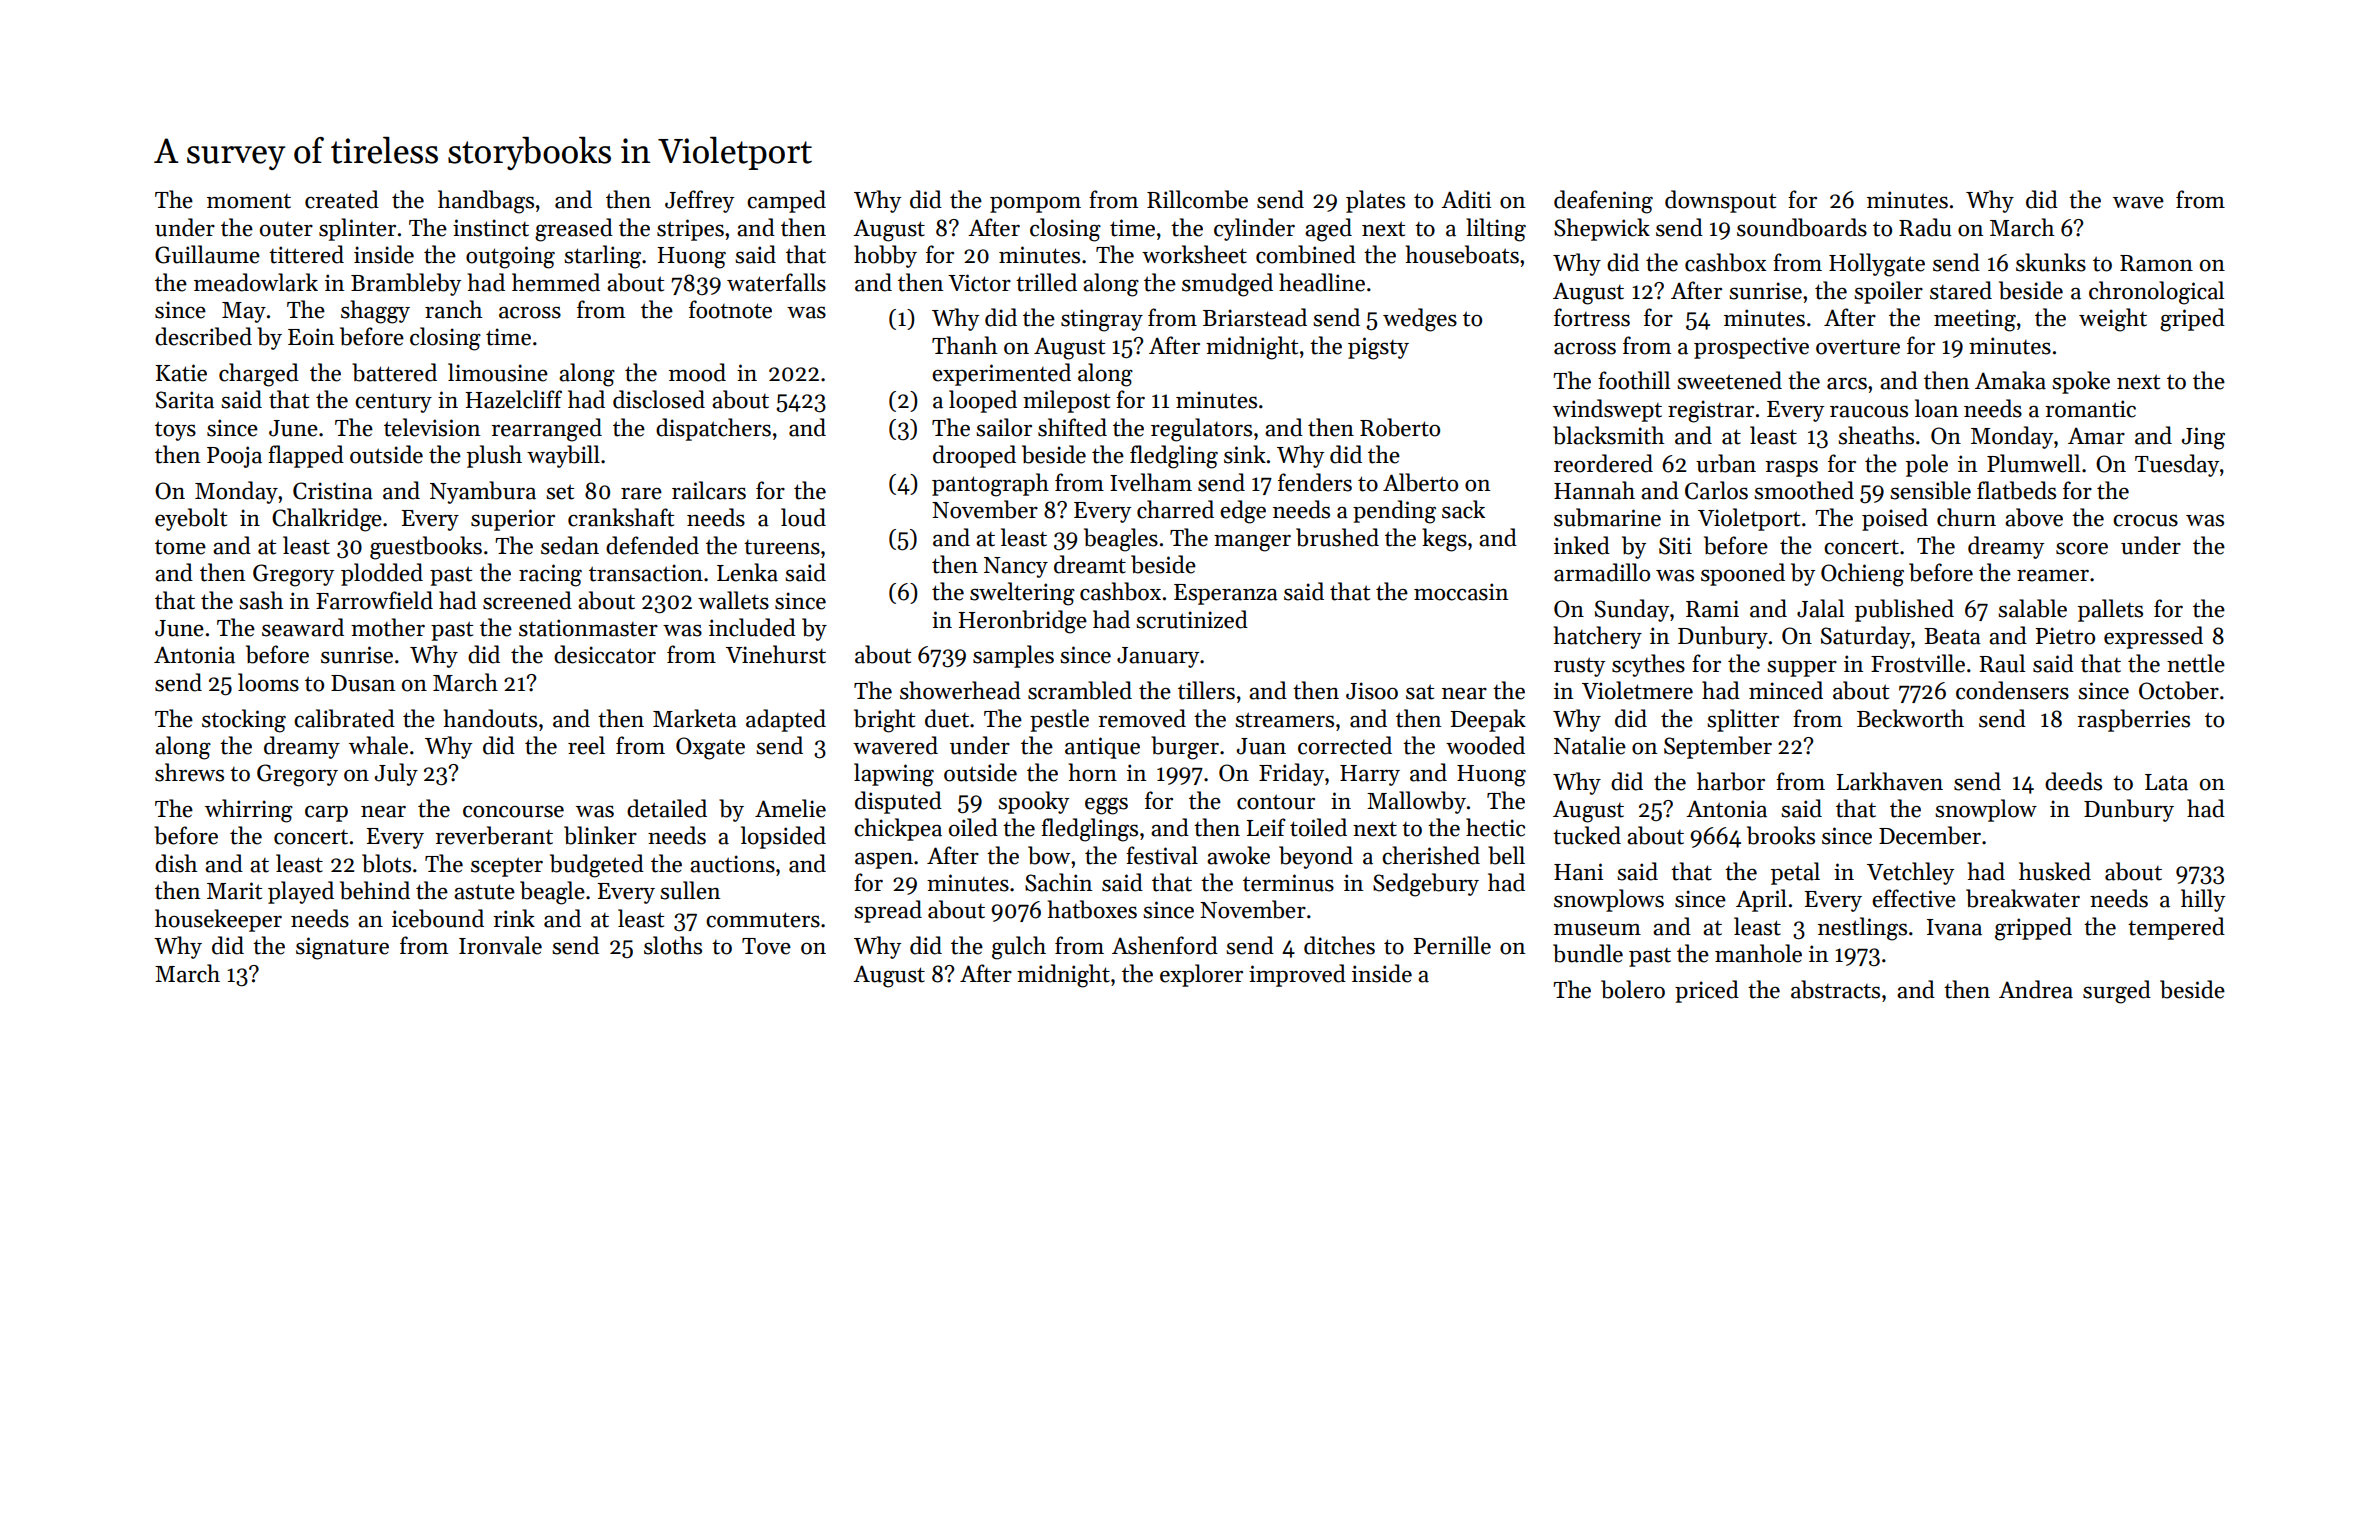 Image resolution: width=2380 pixels, height=1540 pixels. What do you see at coordinates (1466, 199) in the image?
I see `Aditi` at bounding box center [1466, 199].
